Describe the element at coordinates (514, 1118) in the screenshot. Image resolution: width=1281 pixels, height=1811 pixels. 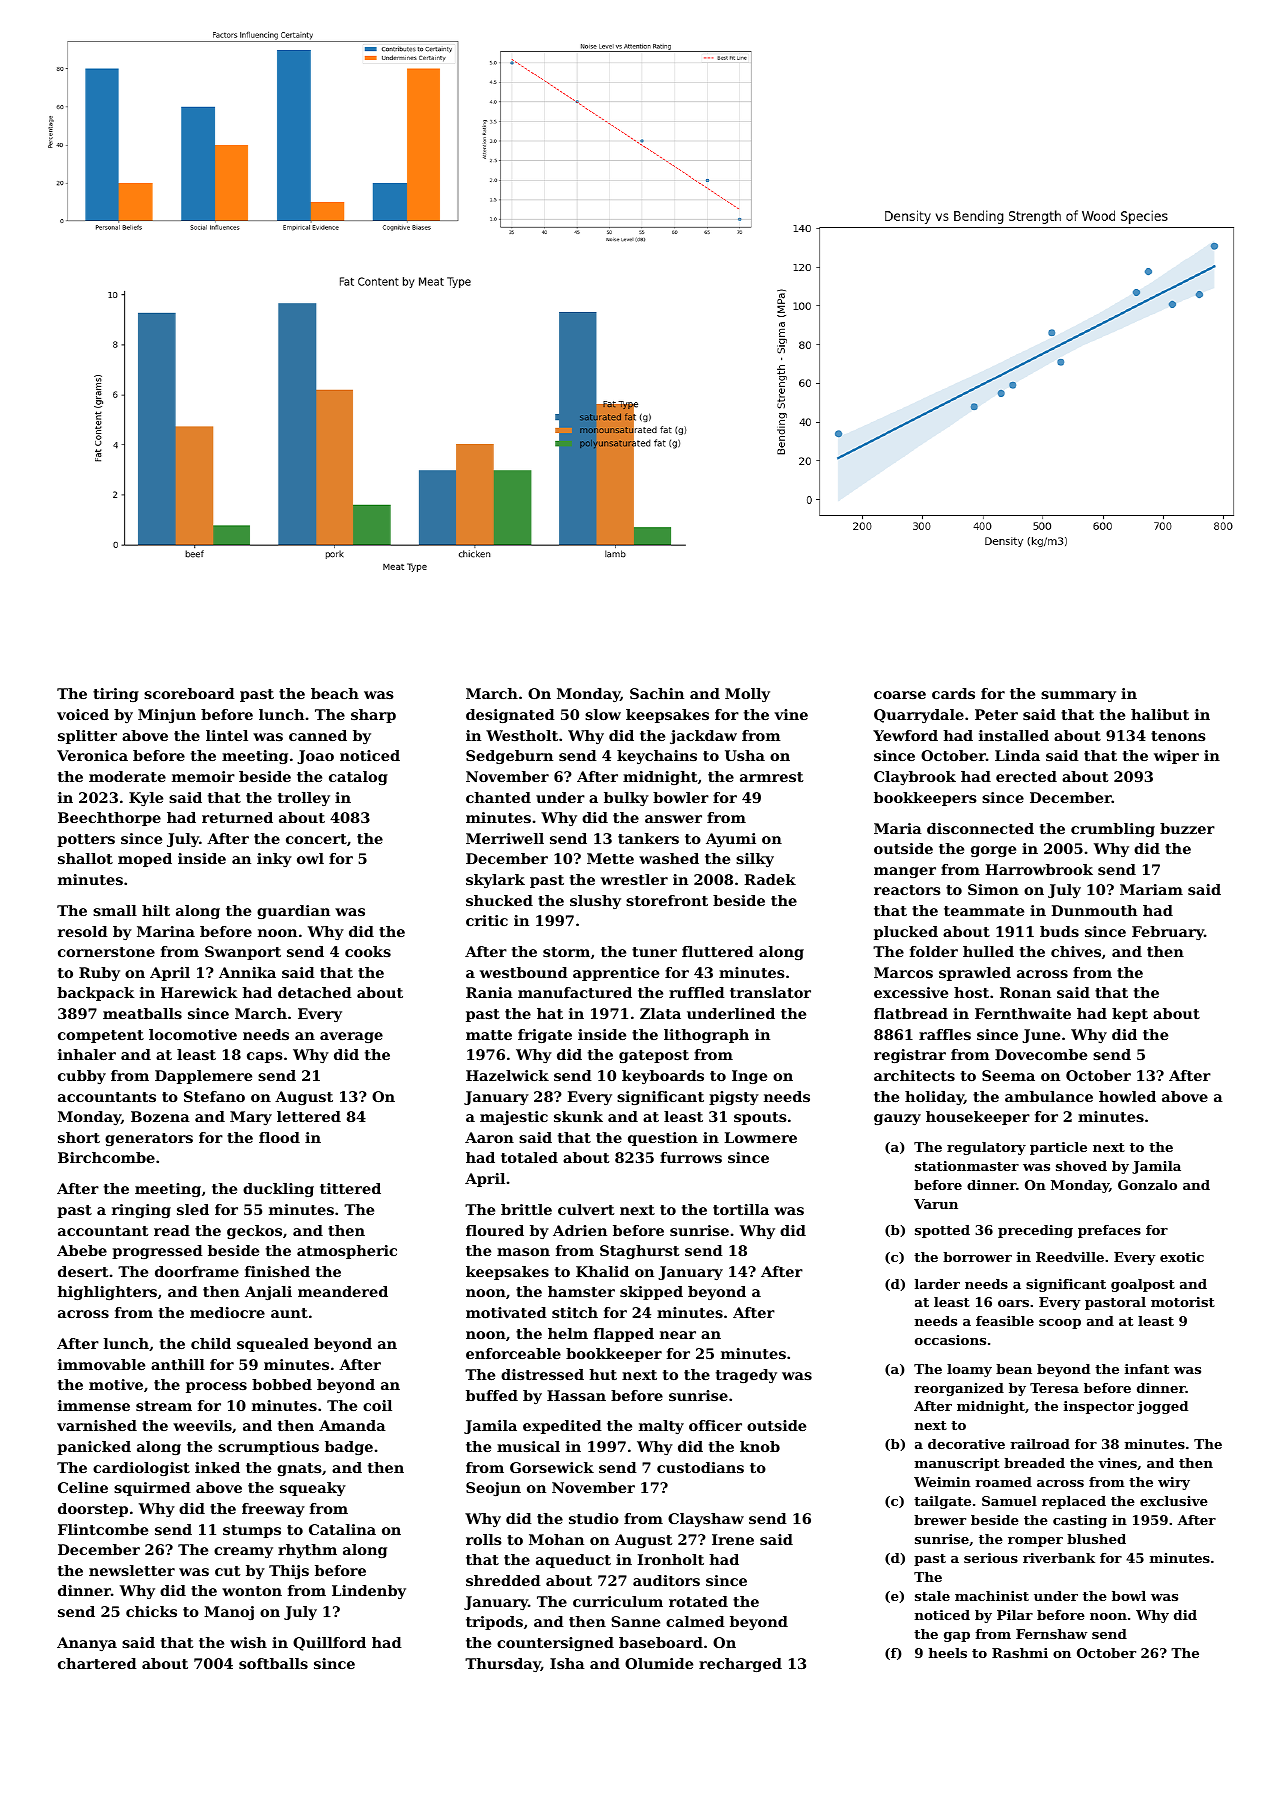
I see `majestic` at that location.
